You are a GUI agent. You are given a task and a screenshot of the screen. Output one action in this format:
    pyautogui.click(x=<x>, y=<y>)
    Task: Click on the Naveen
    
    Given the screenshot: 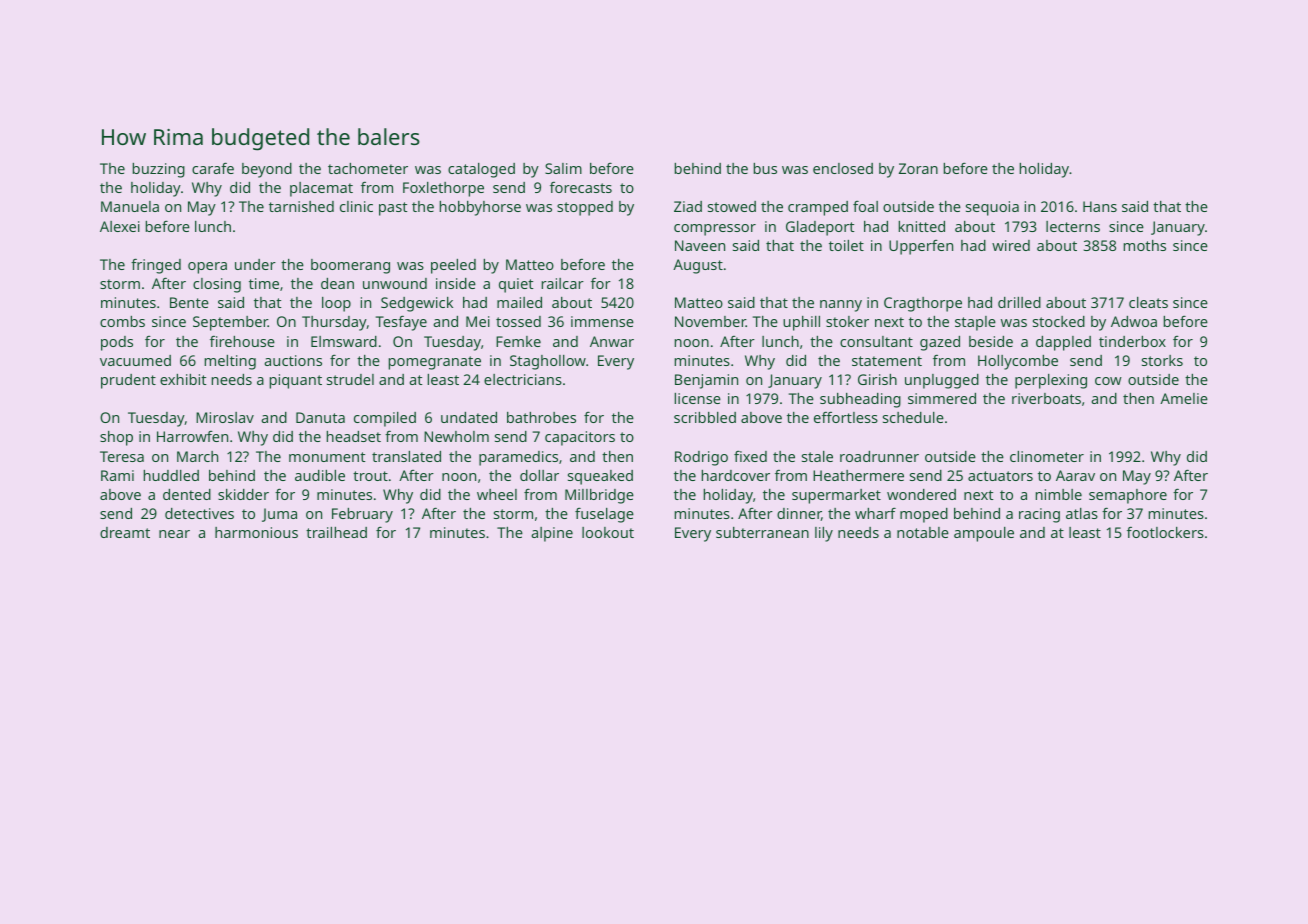 What is the action you would take?
    pyautogui.click(x=700, y=245)
